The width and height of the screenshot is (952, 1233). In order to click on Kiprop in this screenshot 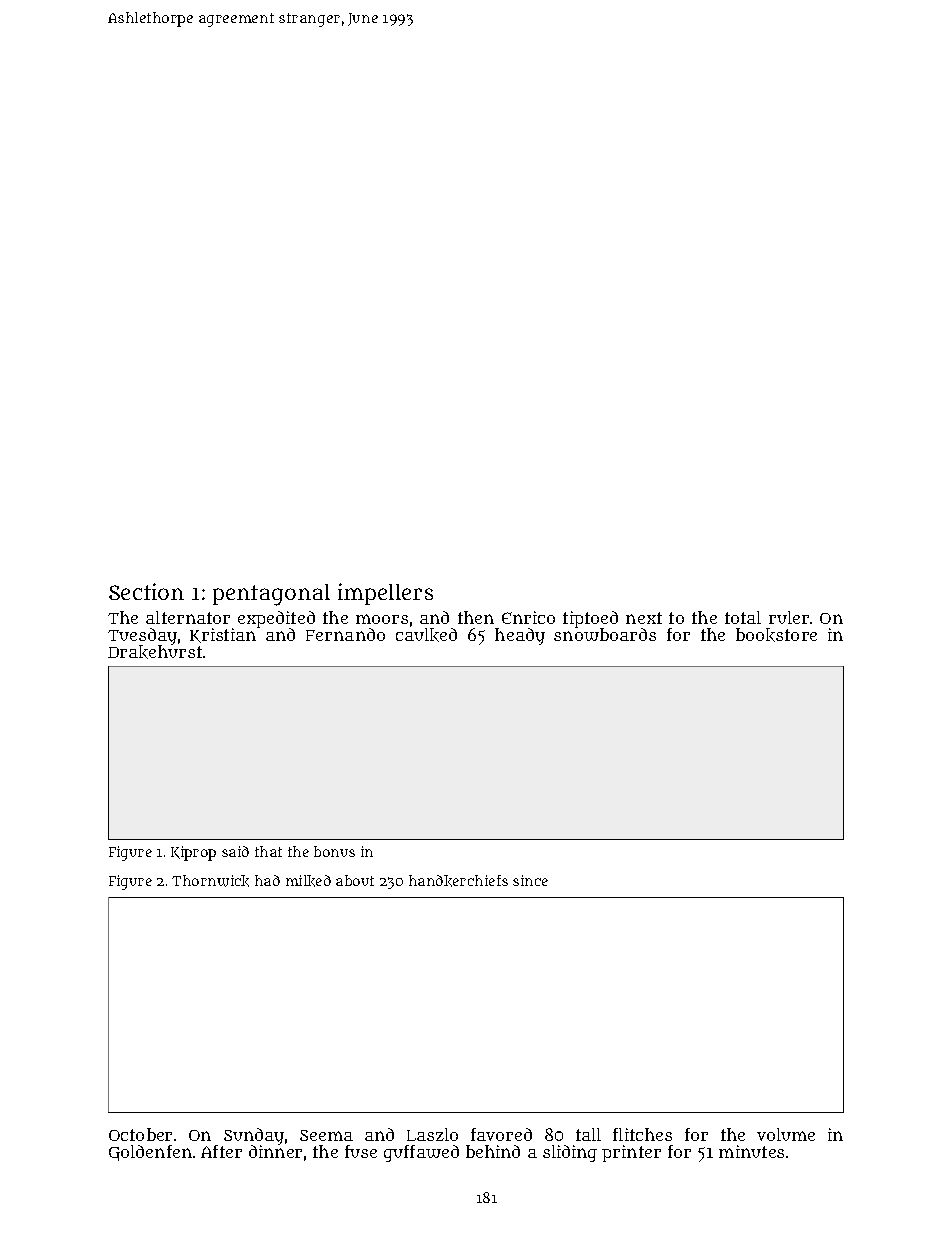, I will do `click(193, 853)`.
